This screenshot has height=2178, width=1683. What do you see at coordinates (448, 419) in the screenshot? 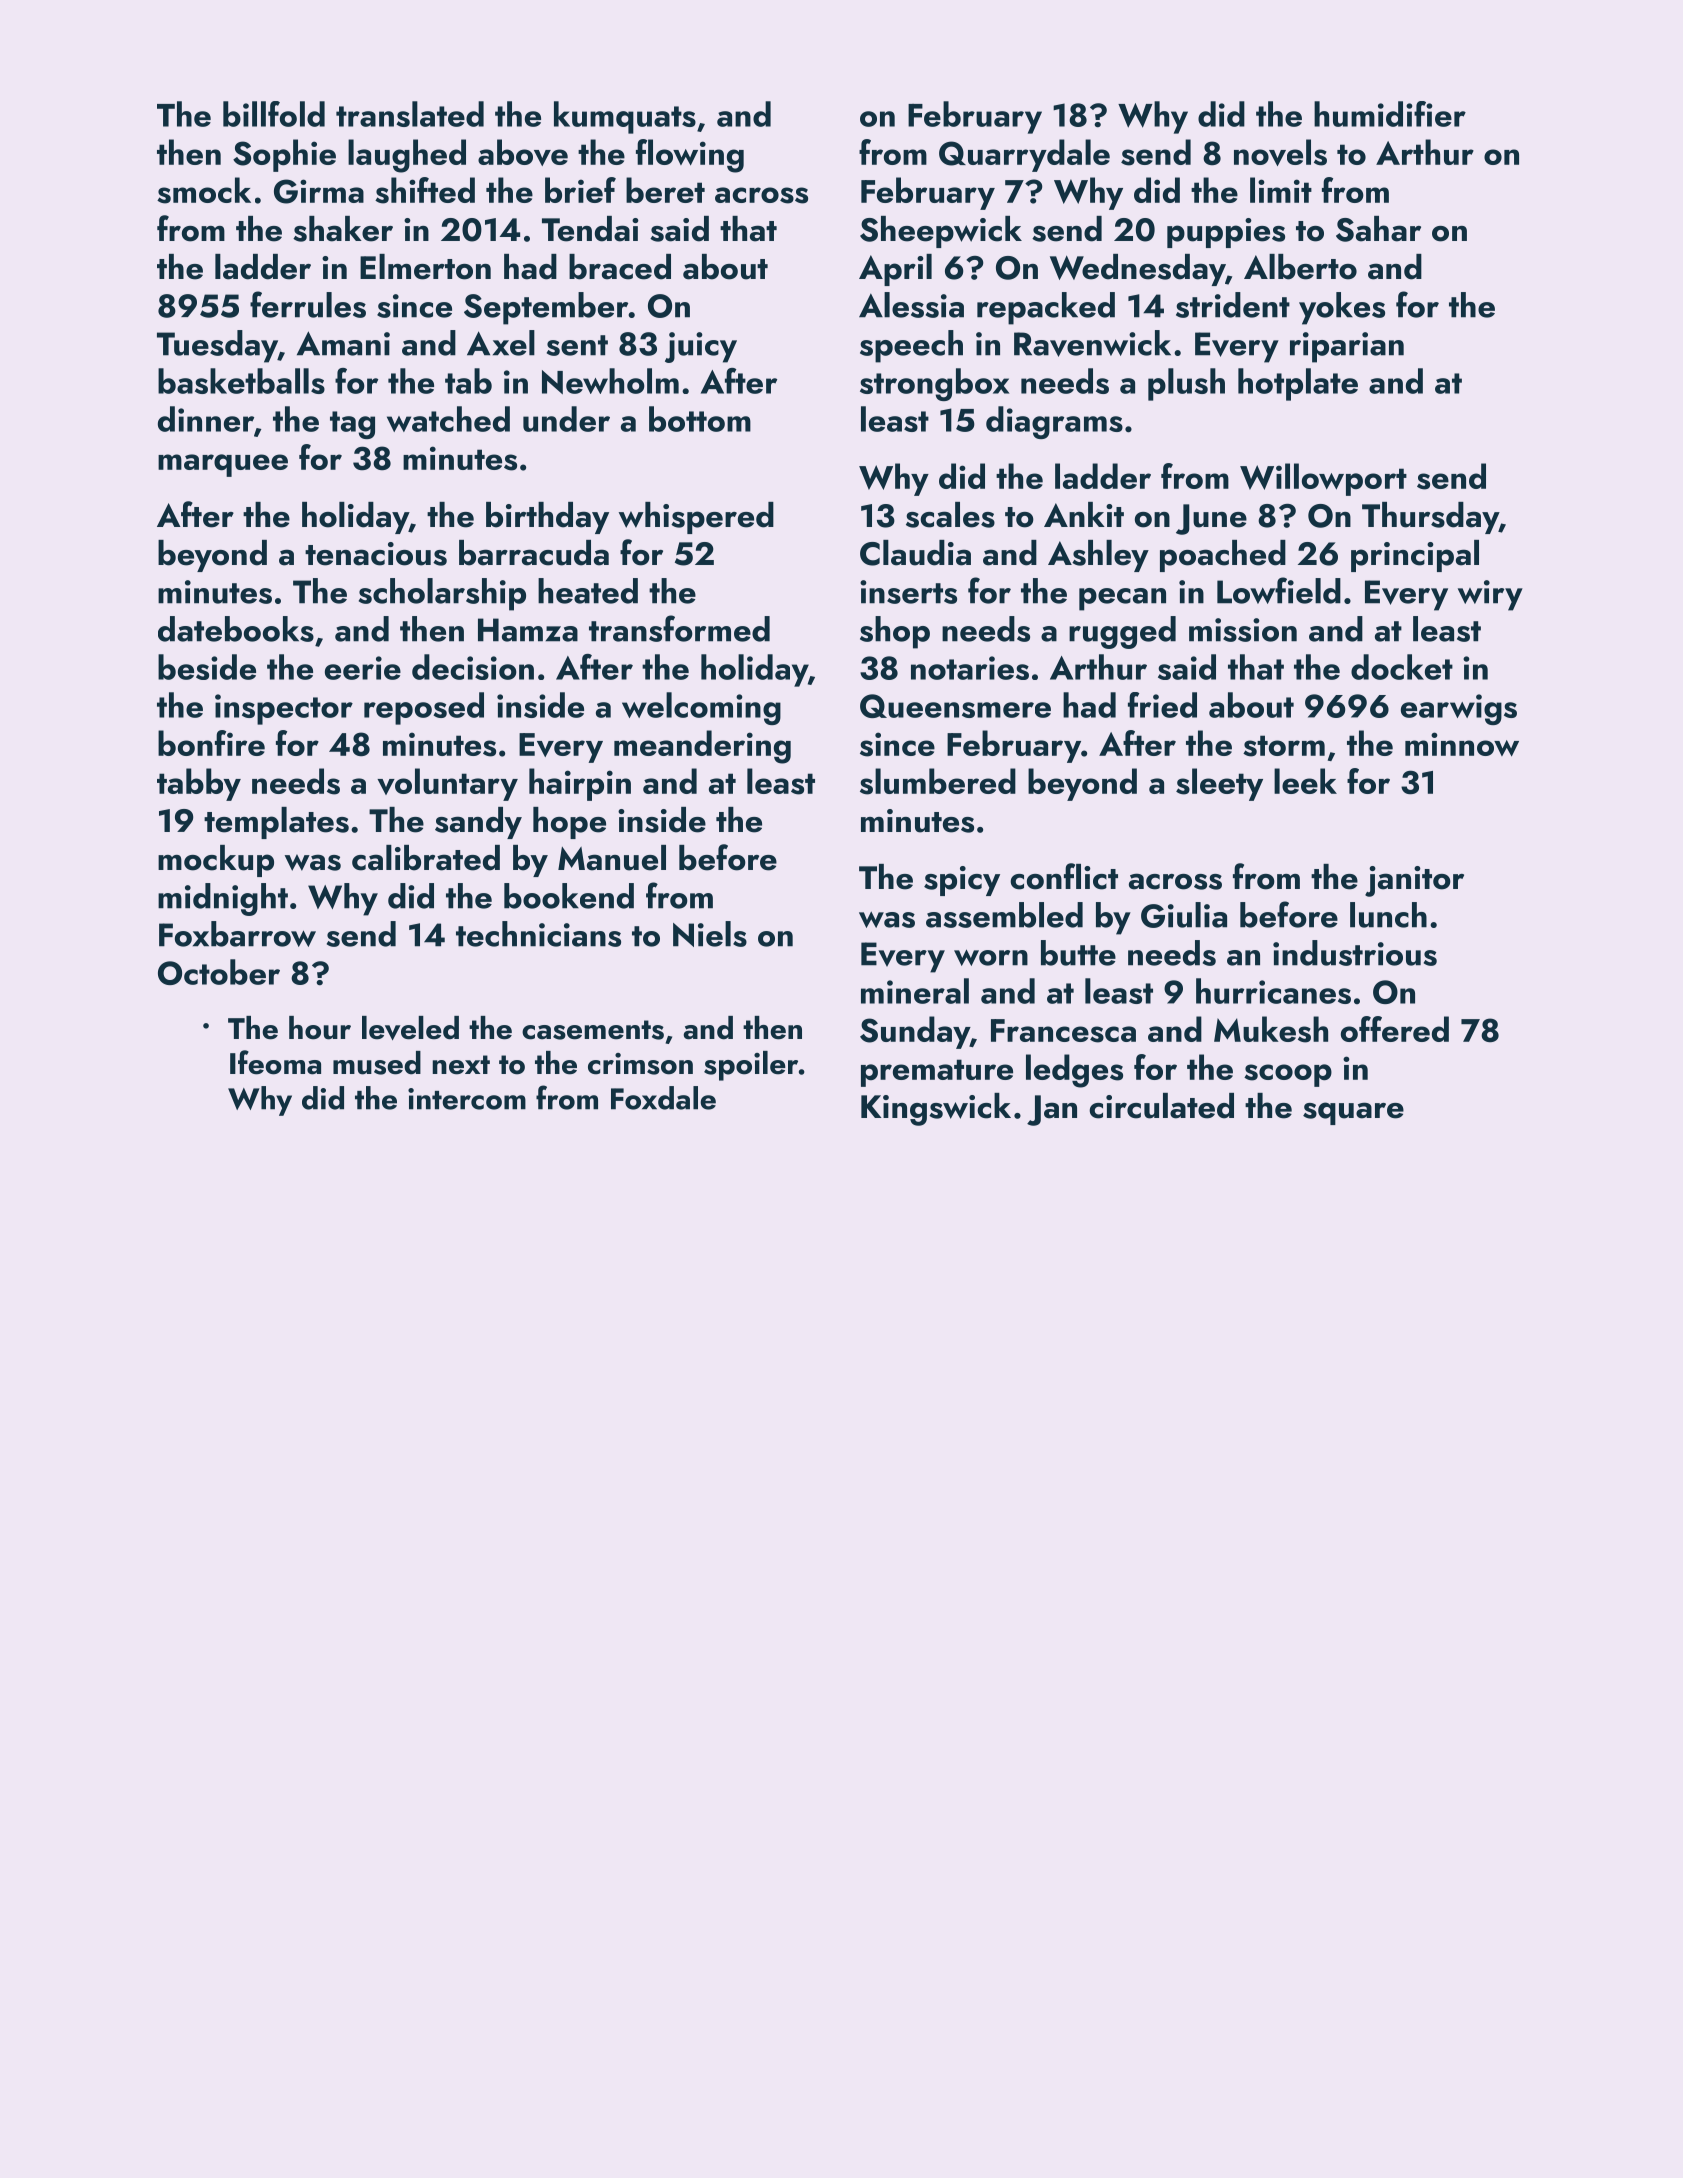
I see `watched` at bounding box center [448, 419].
